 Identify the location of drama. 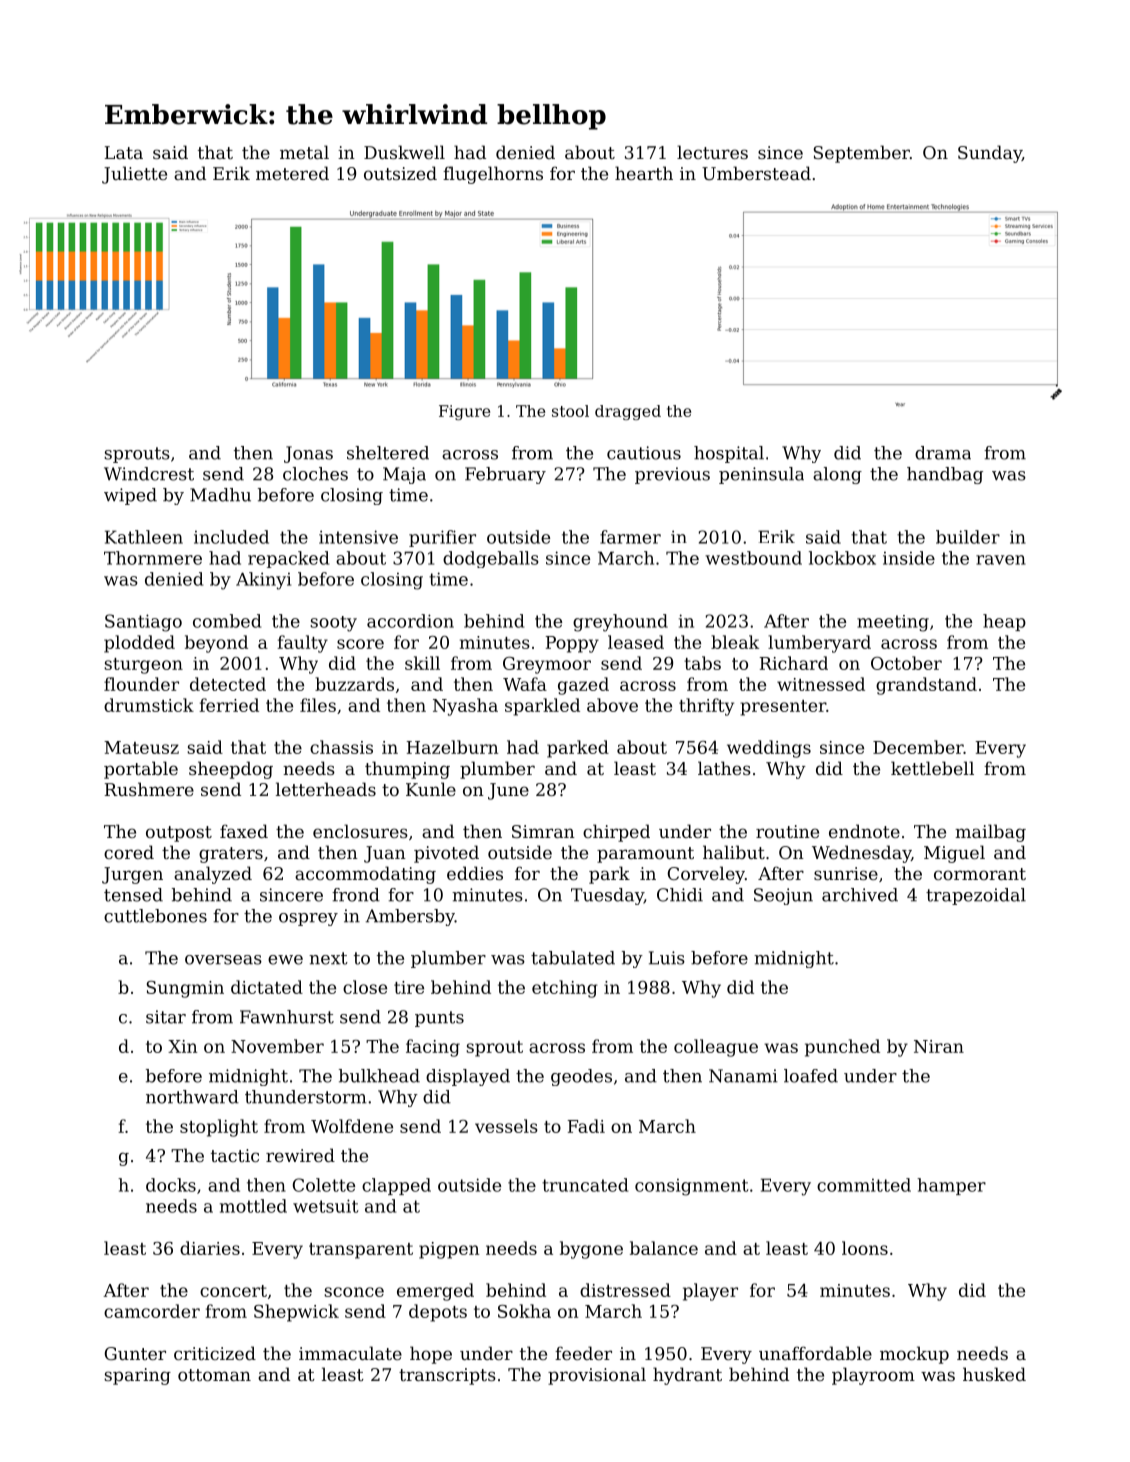
(943, 453).
